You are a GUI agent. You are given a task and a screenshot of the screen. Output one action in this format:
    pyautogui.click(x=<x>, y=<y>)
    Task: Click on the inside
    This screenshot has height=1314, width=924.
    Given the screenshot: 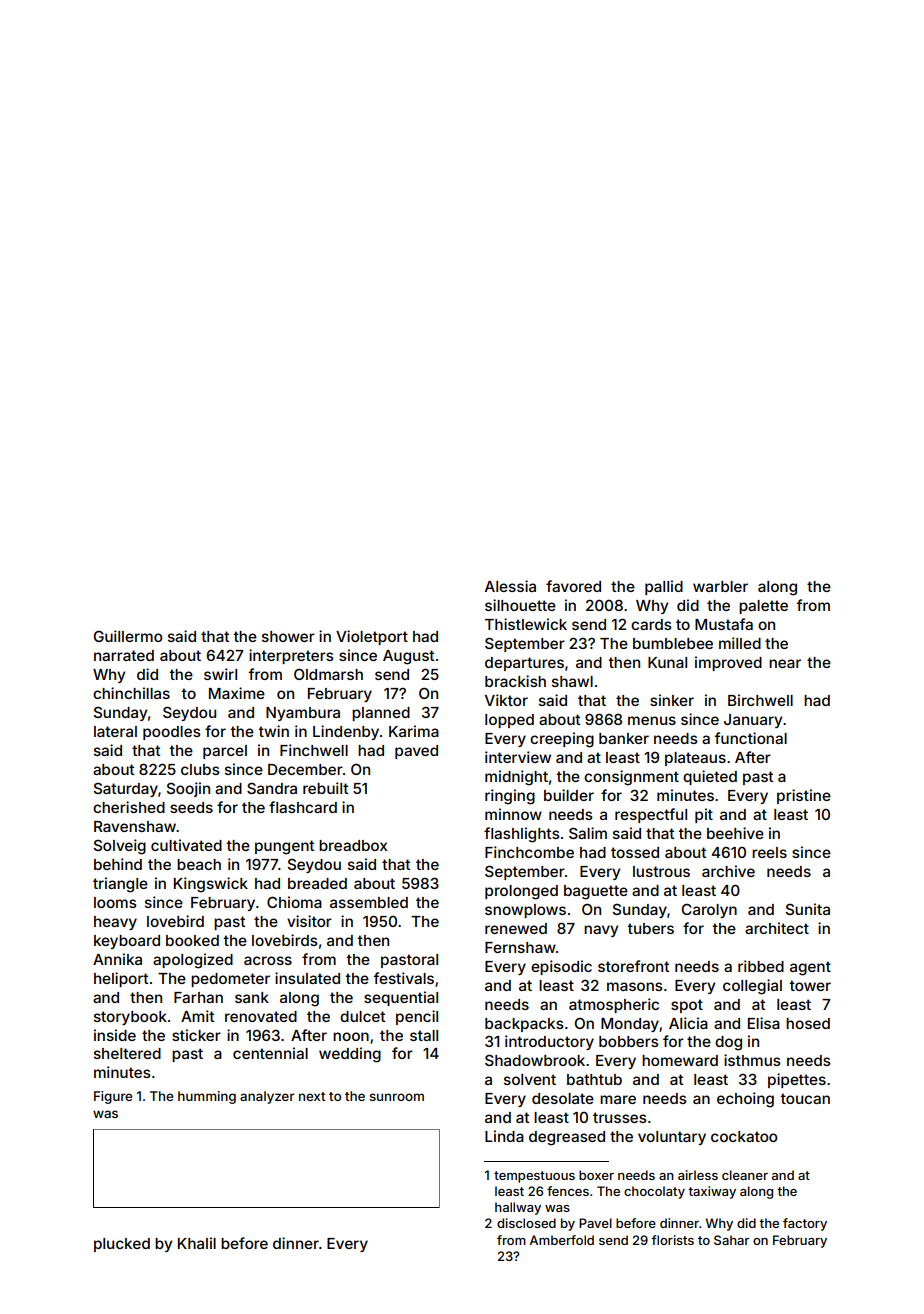 What is the action you would take?
    pyautogui.click(x=115, y=1035)
